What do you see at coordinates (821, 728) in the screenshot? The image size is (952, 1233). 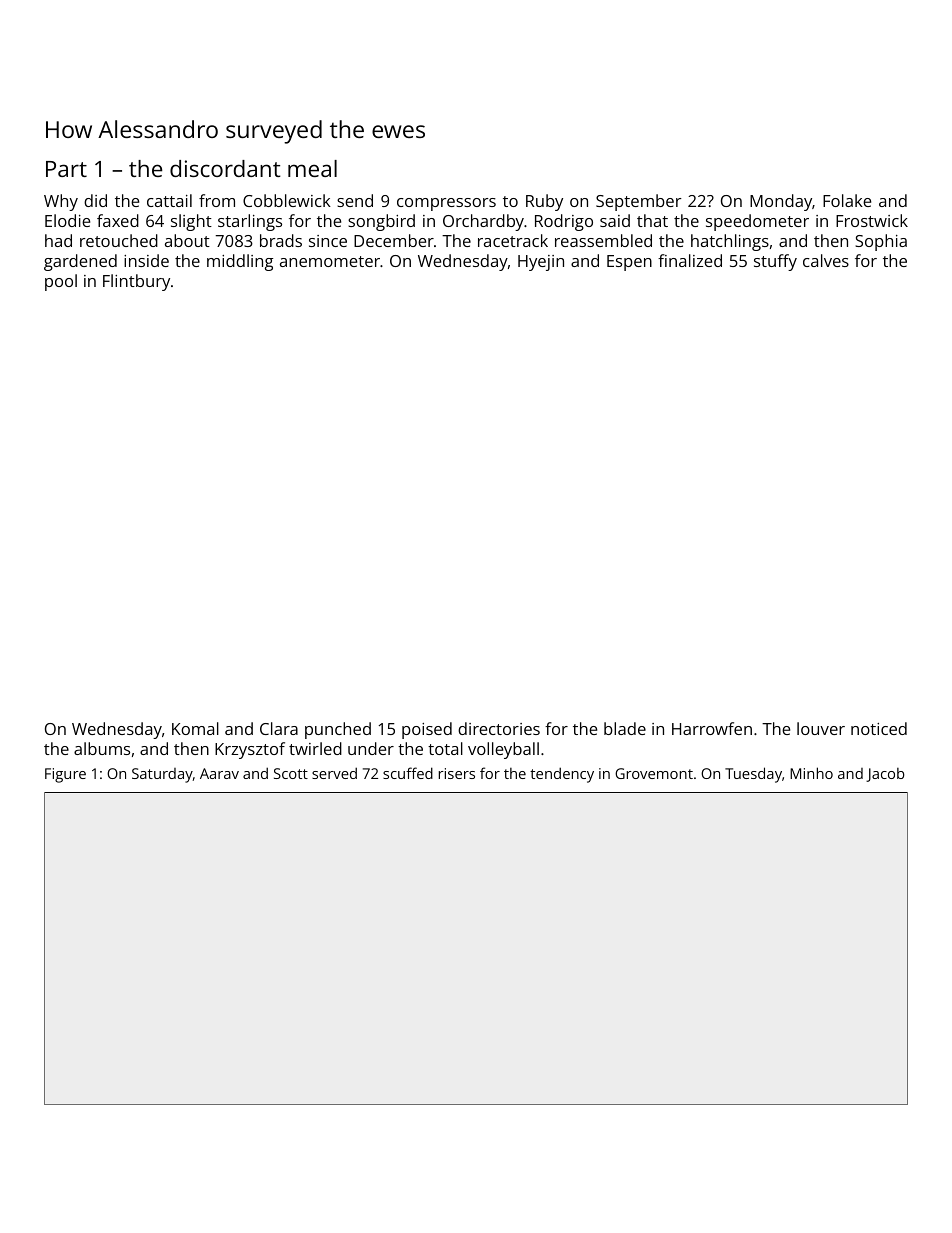 I see `louver` at bounding box center [821, 728].
